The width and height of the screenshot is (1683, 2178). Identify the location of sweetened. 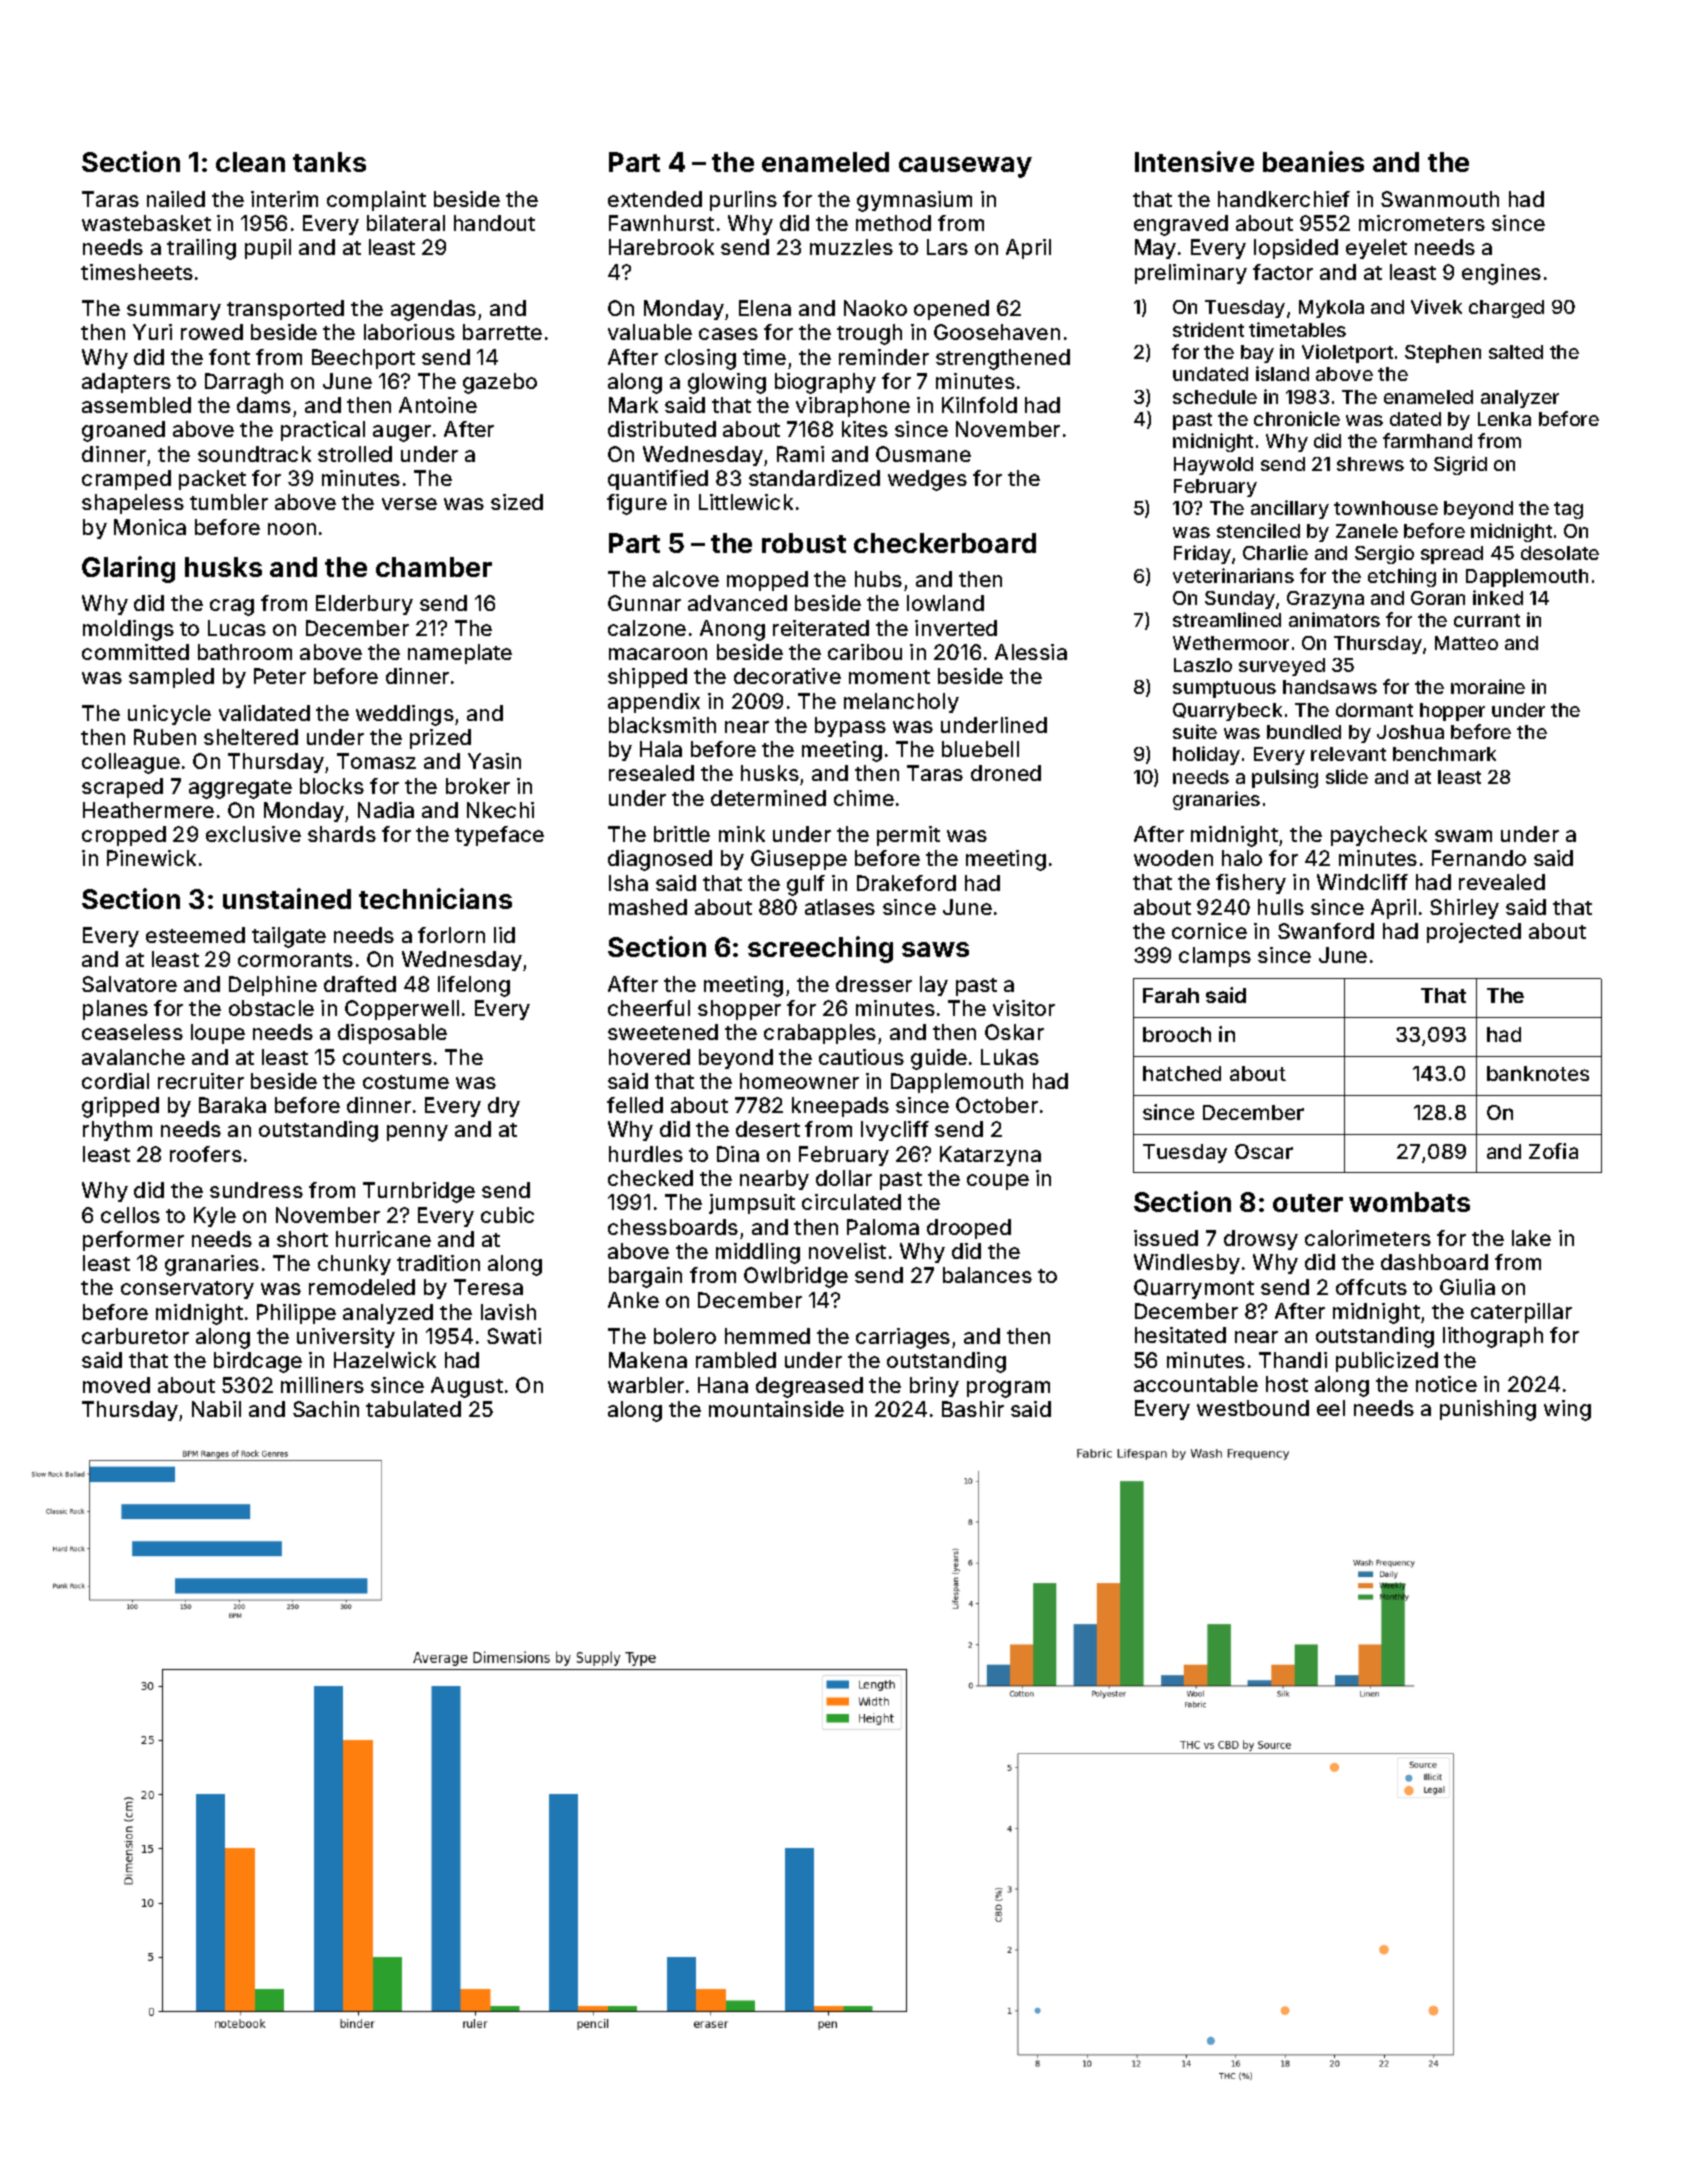
(663, 1032).
